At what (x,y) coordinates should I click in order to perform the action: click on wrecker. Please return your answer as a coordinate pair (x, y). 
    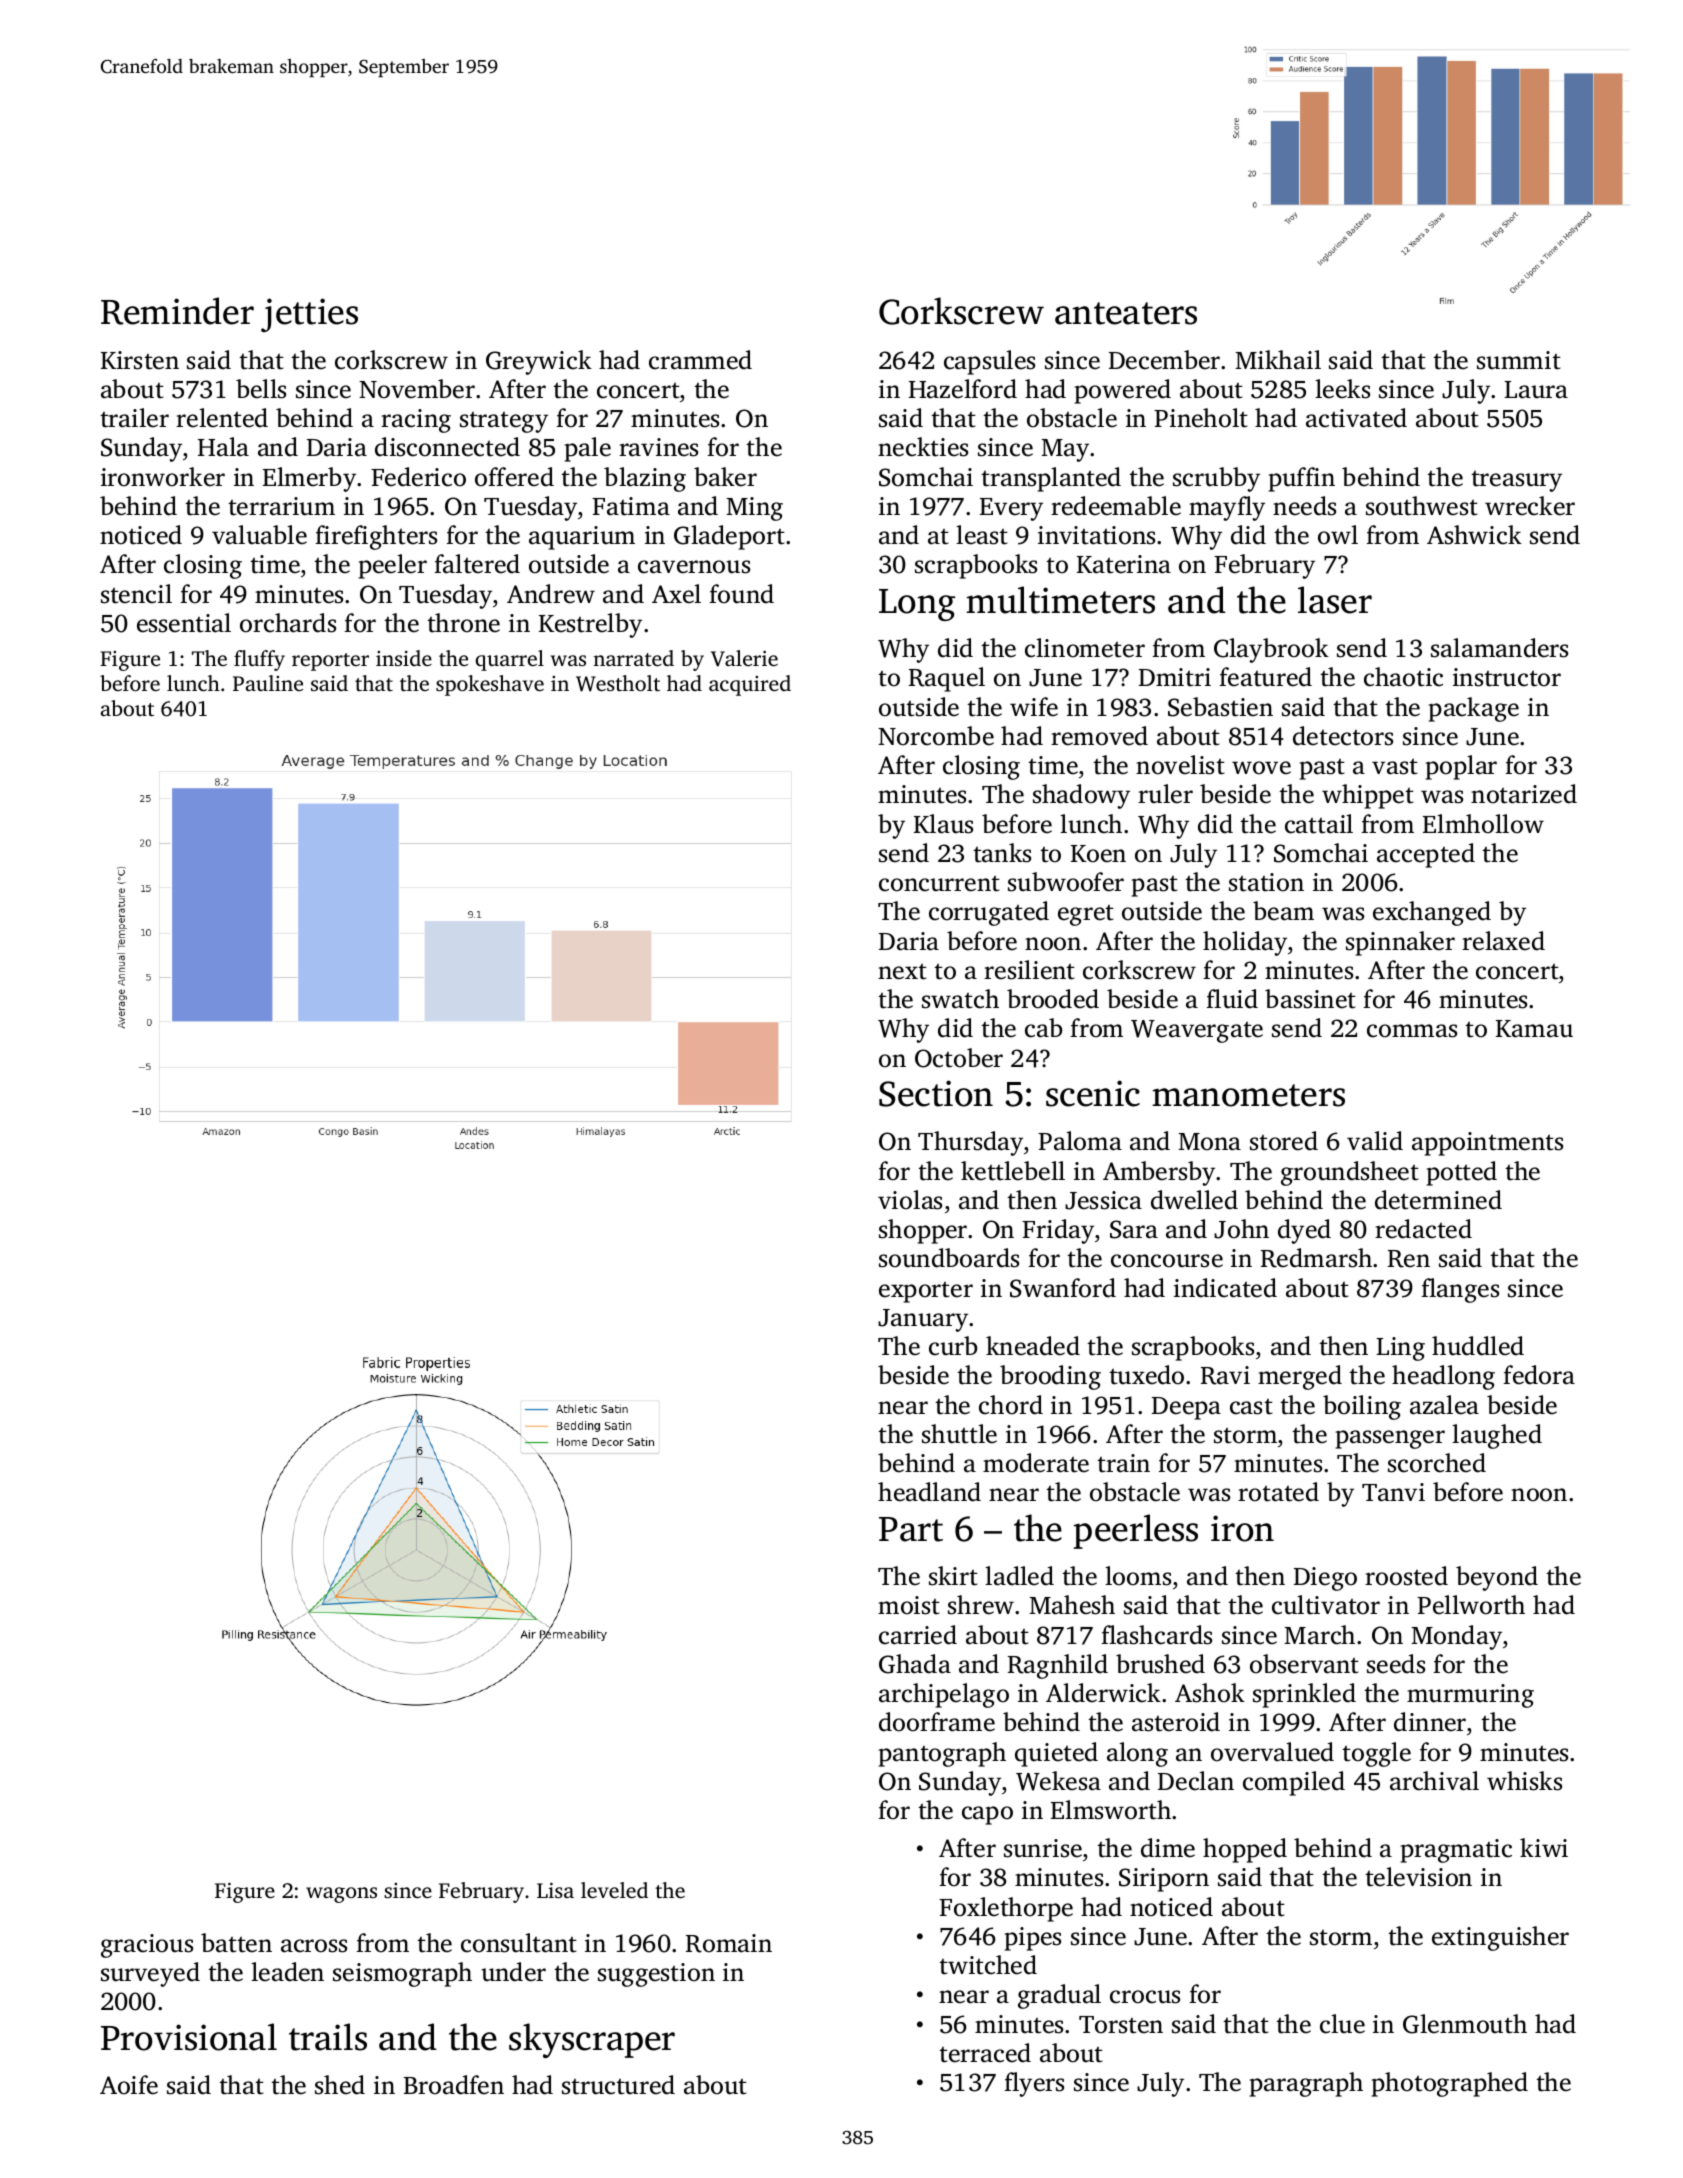
    Looking at the image, I should click on (1530, 506).
